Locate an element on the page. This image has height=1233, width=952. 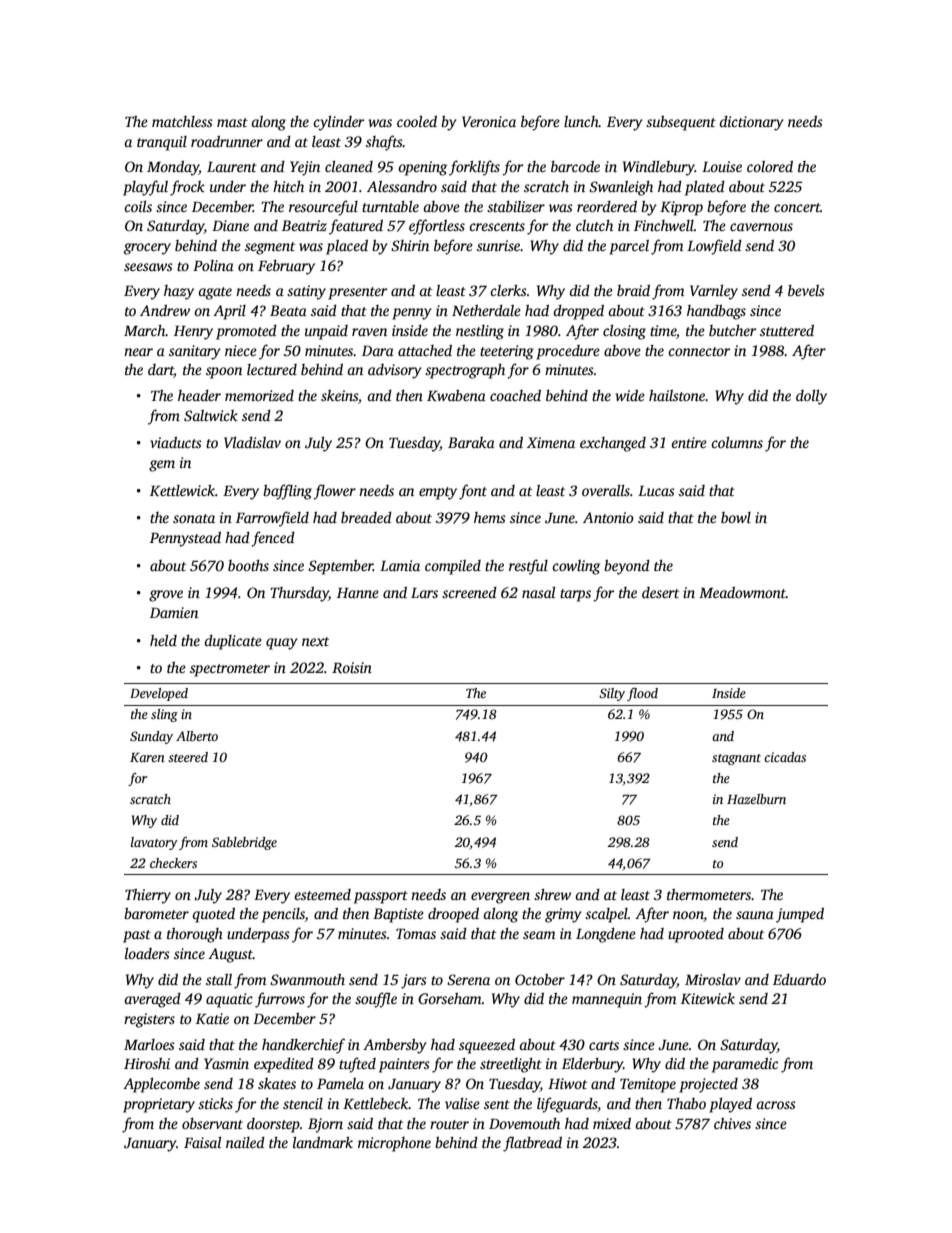
expedited is located at coordinates (284, 1065).
